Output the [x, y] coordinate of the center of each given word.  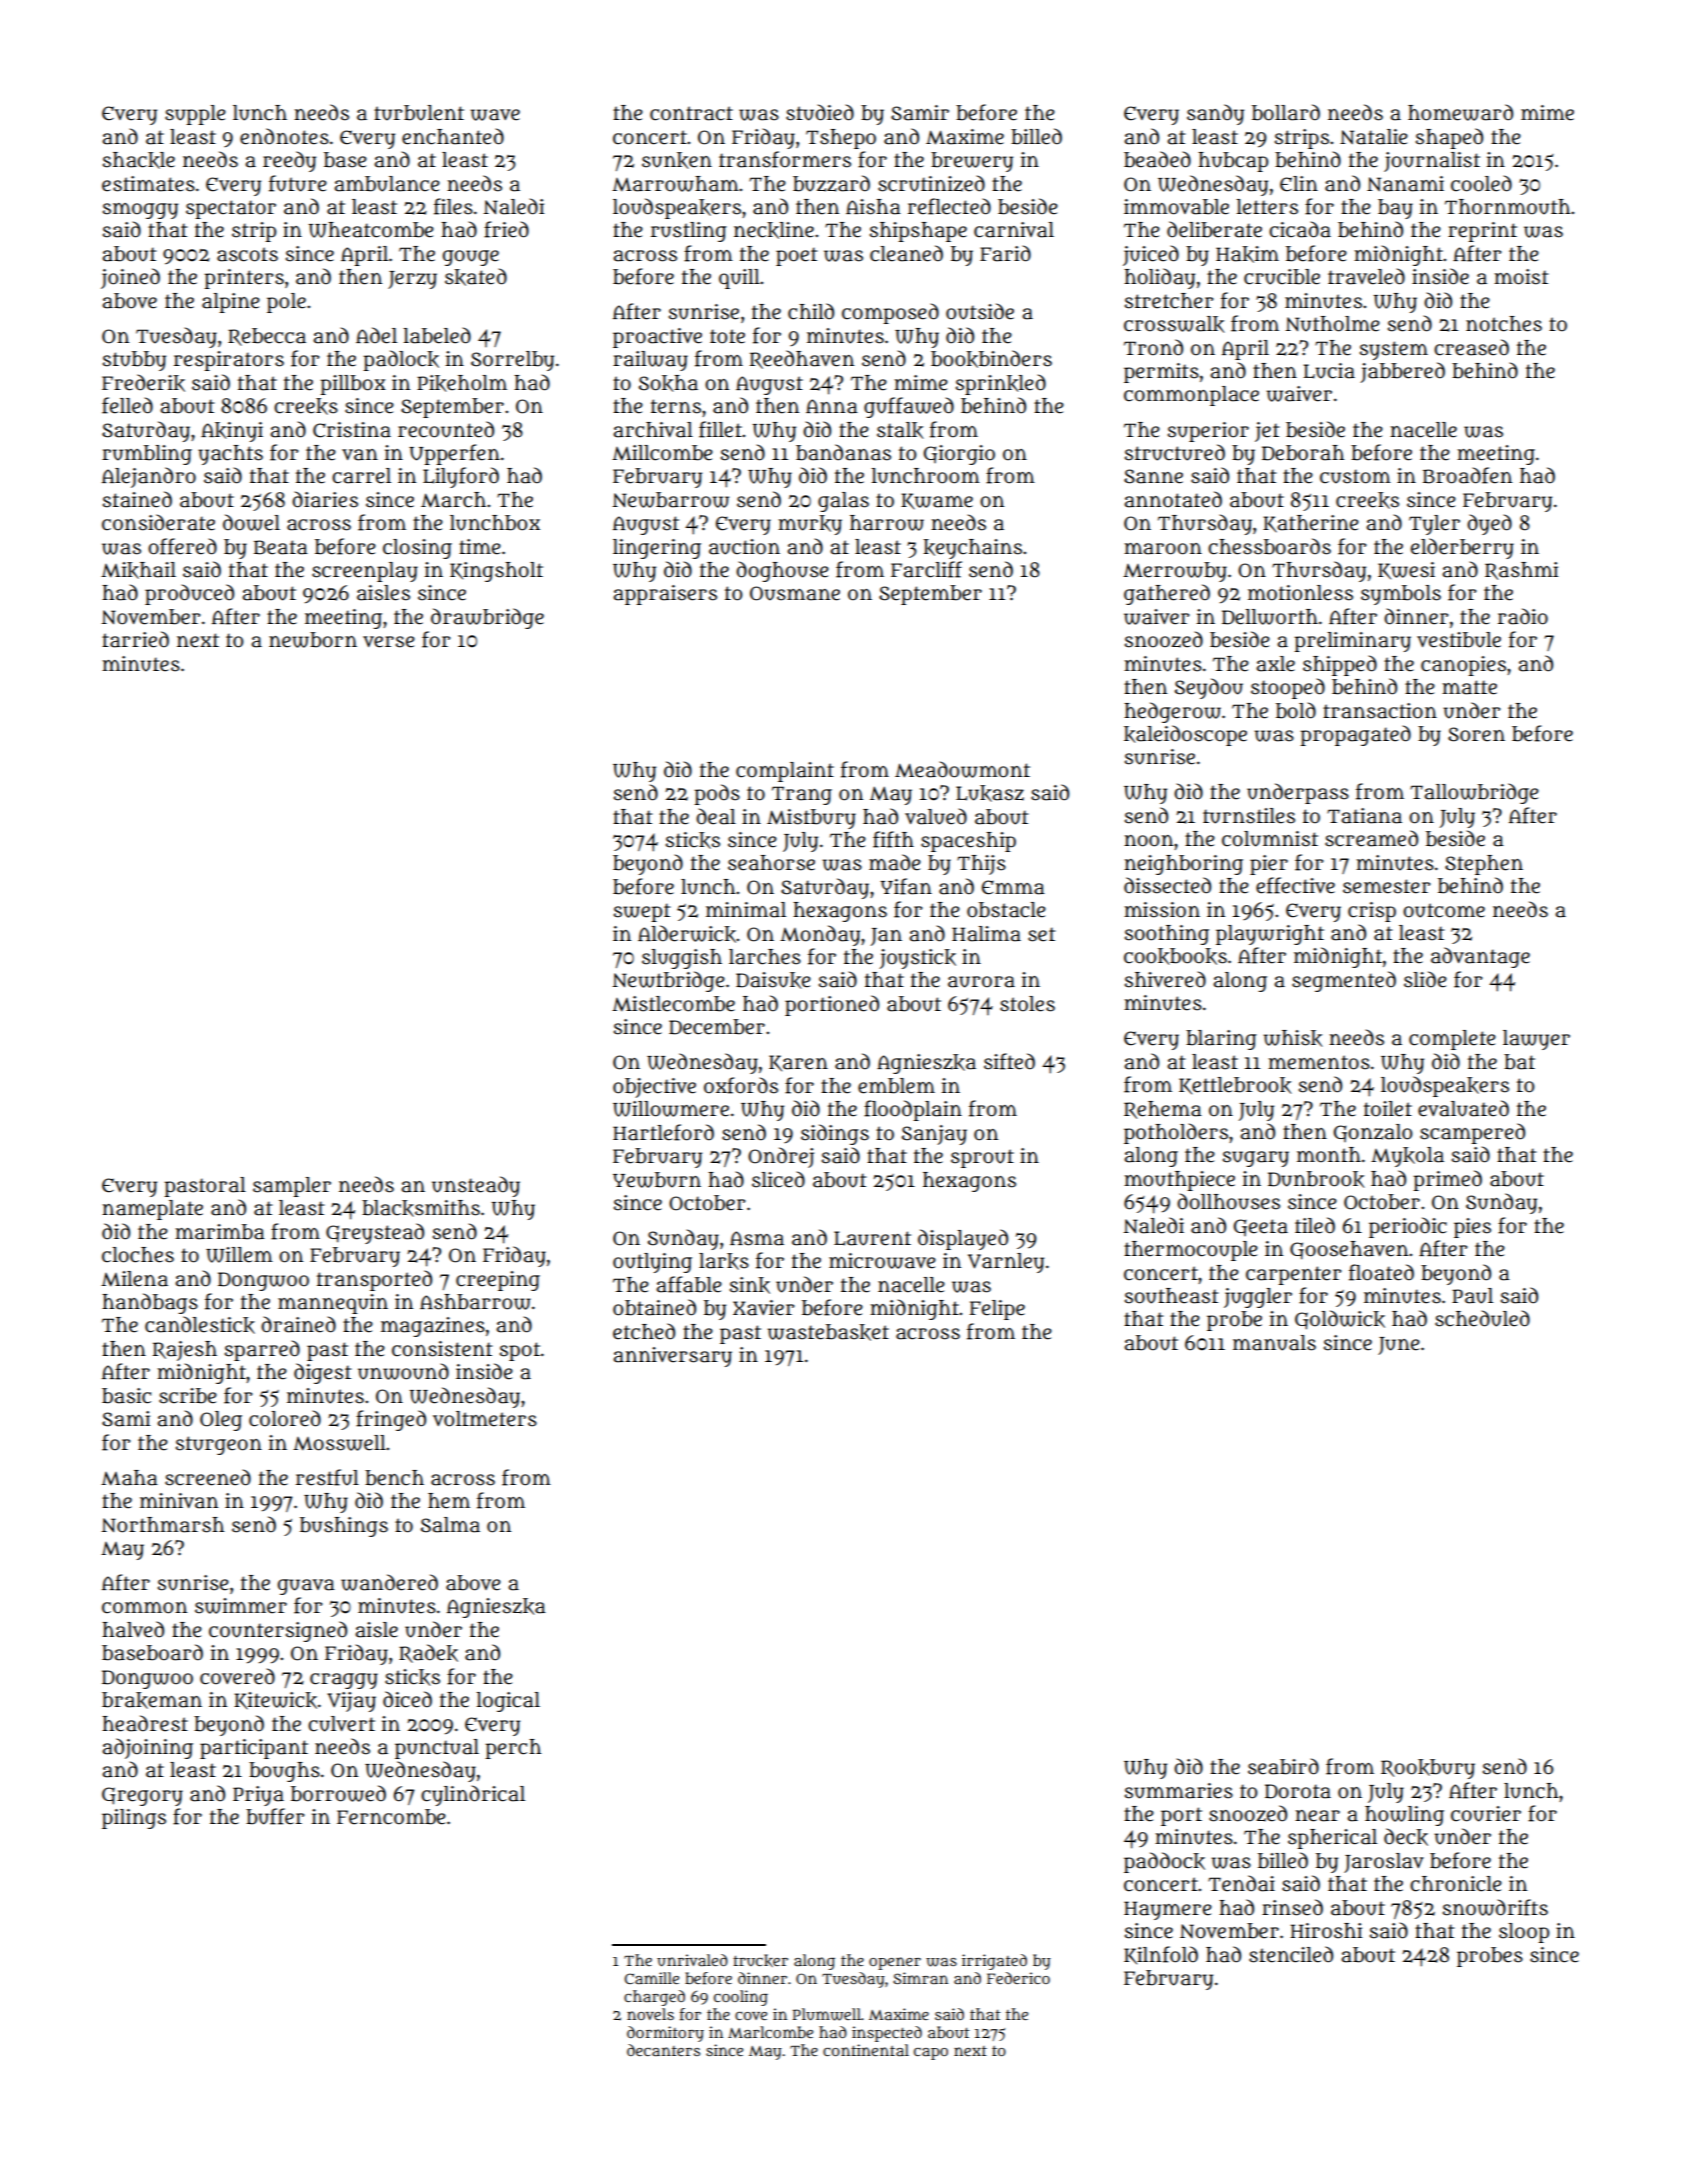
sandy [1215, 114]
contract [691, 113]
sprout [982, 1158]
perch [513, 1749]
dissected [1167, 885]
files [453, 206]
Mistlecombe [673, 1004]
